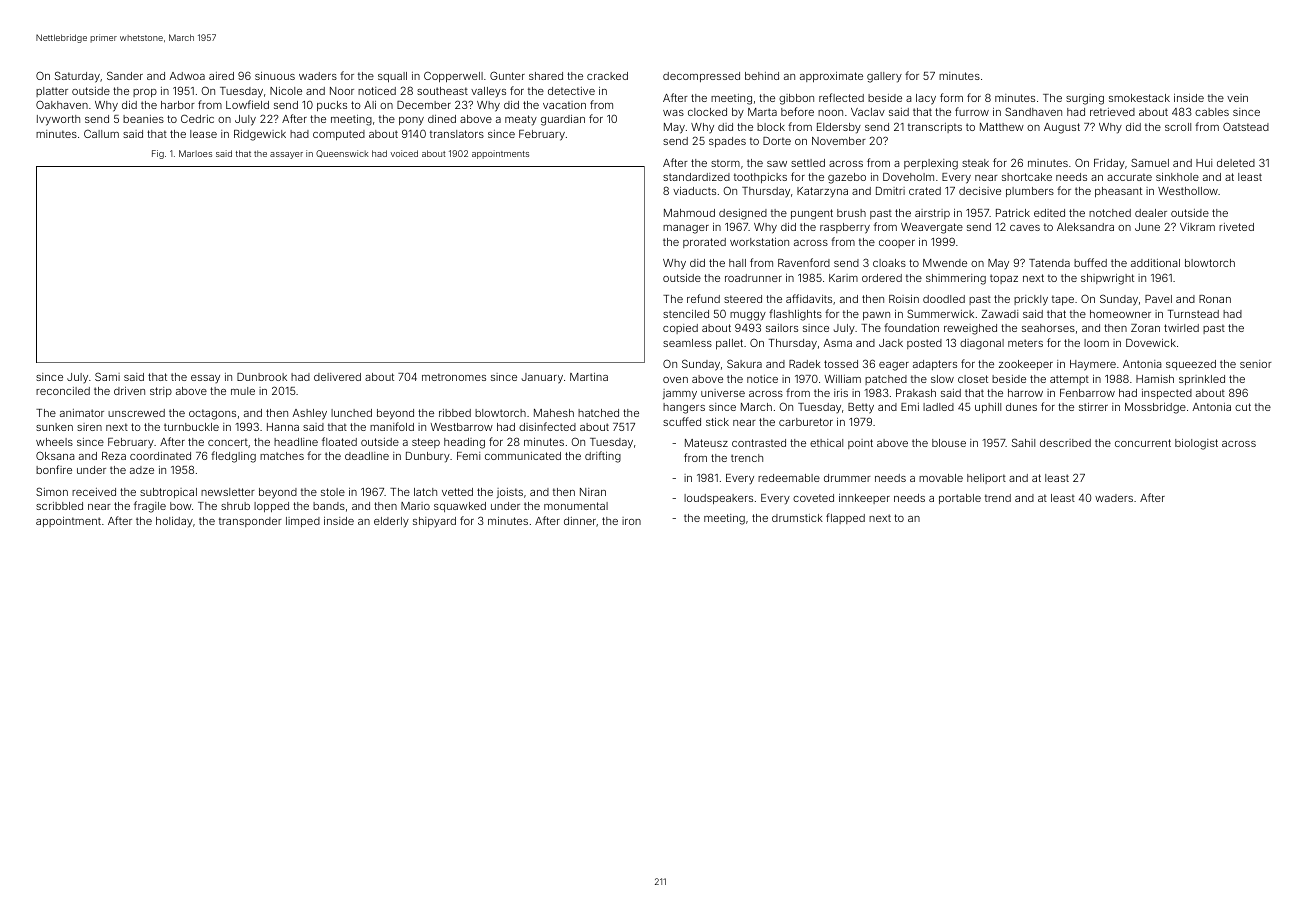  I want to click on gallery, so click(884, 77).
